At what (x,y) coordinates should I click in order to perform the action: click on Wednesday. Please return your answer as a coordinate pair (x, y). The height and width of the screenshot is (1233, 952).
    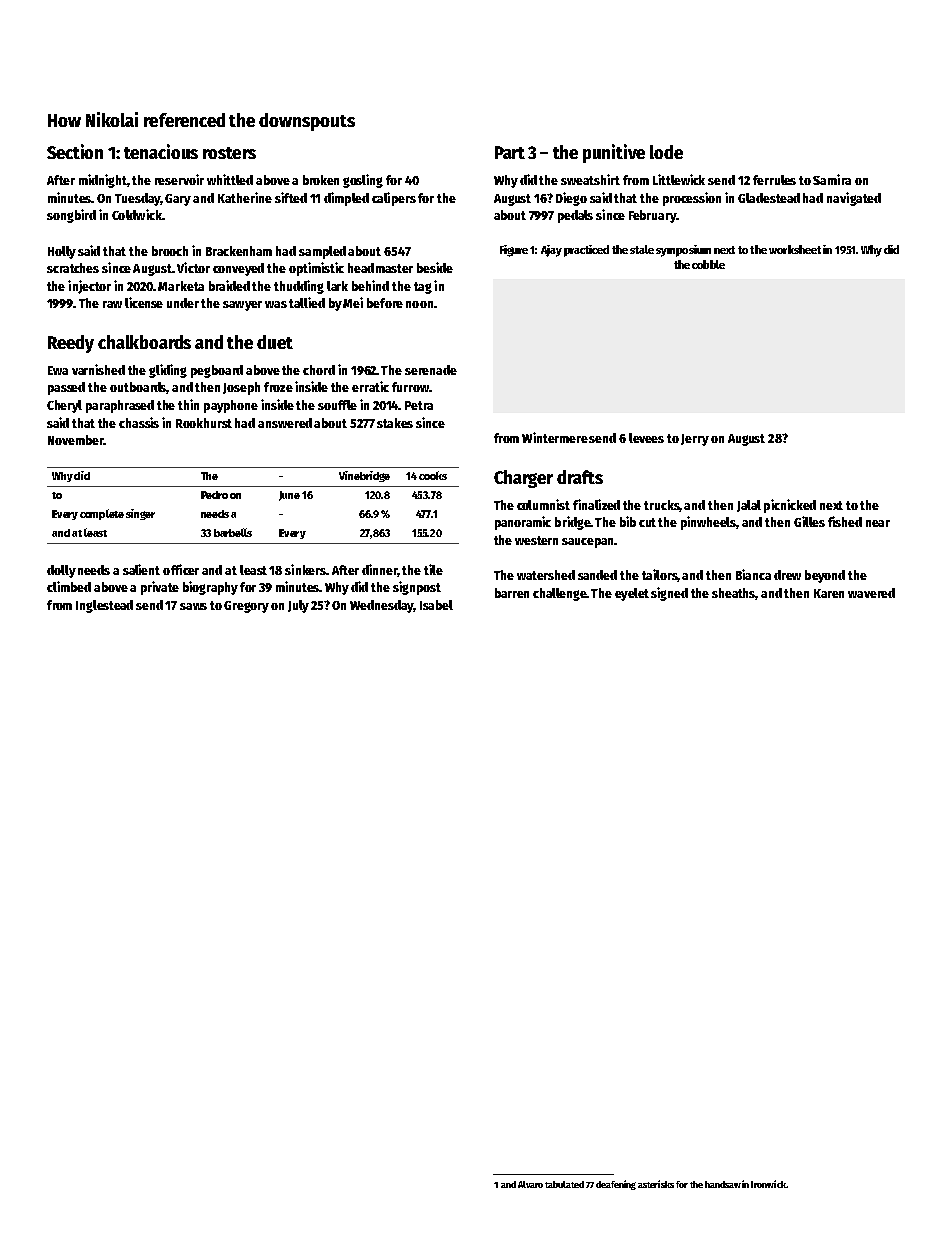
    Looking at the image, I should click on (382, 606).
